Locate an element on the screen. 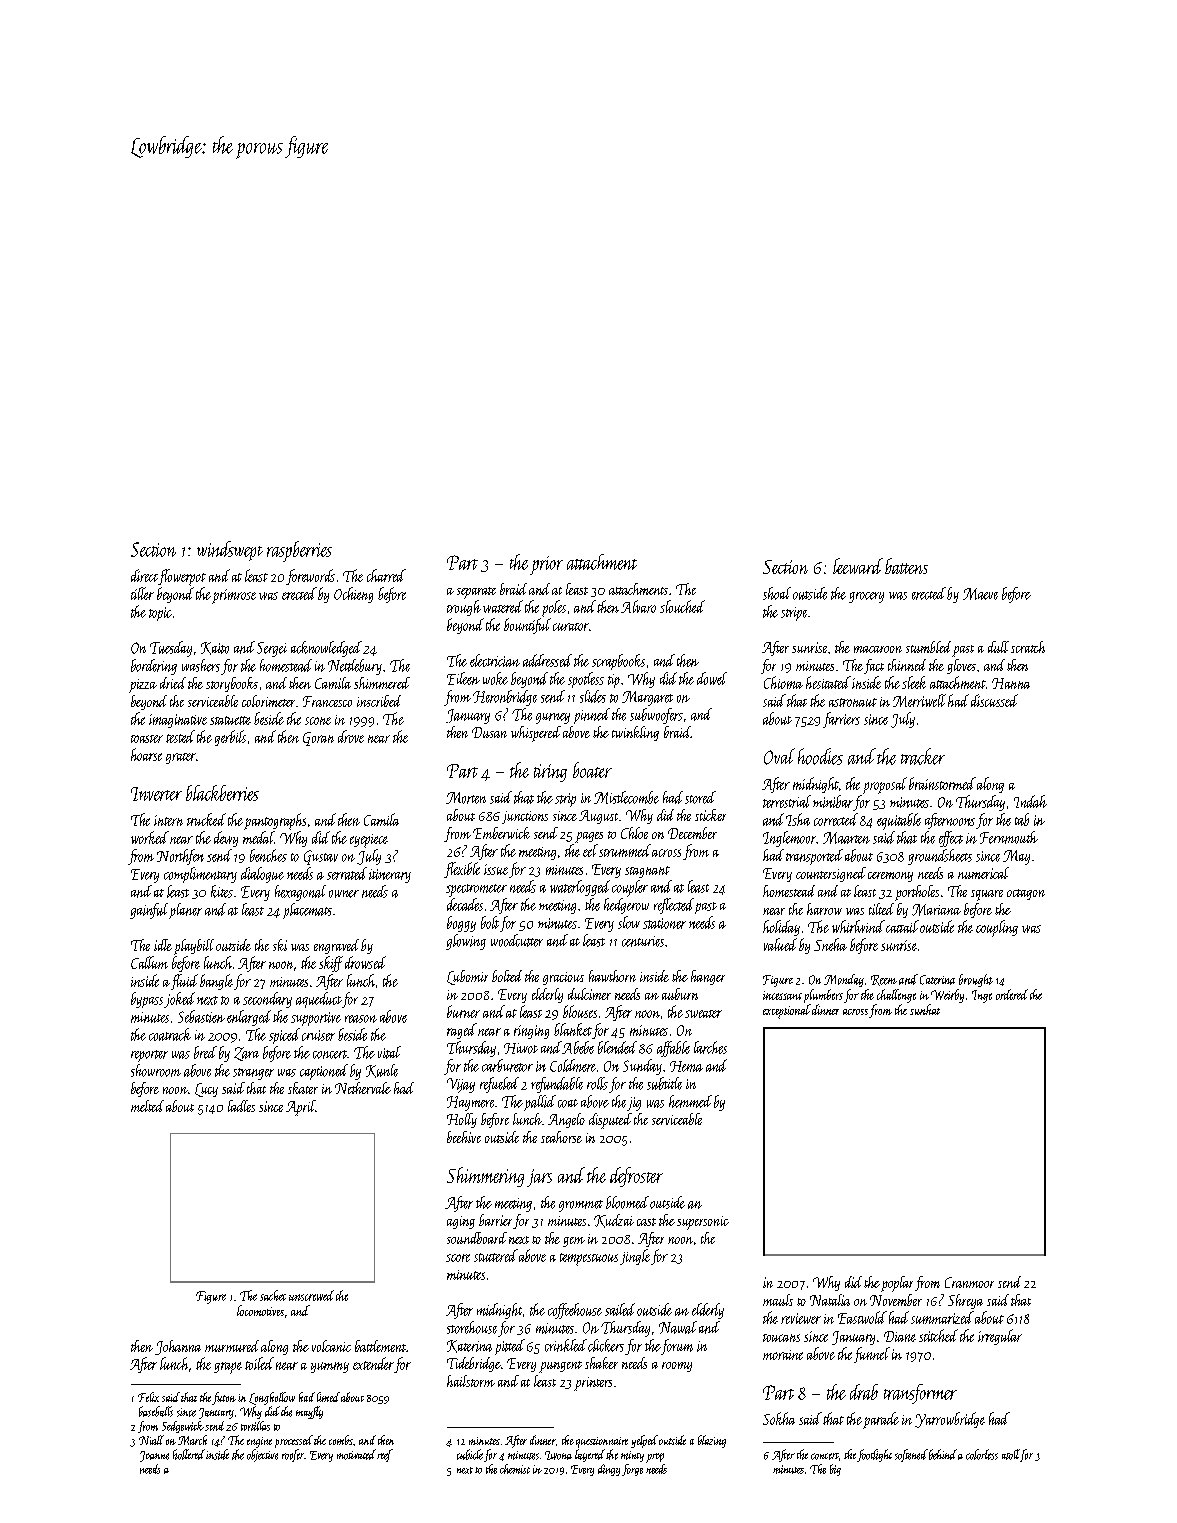  battens is located at coordinates (906, 566).
